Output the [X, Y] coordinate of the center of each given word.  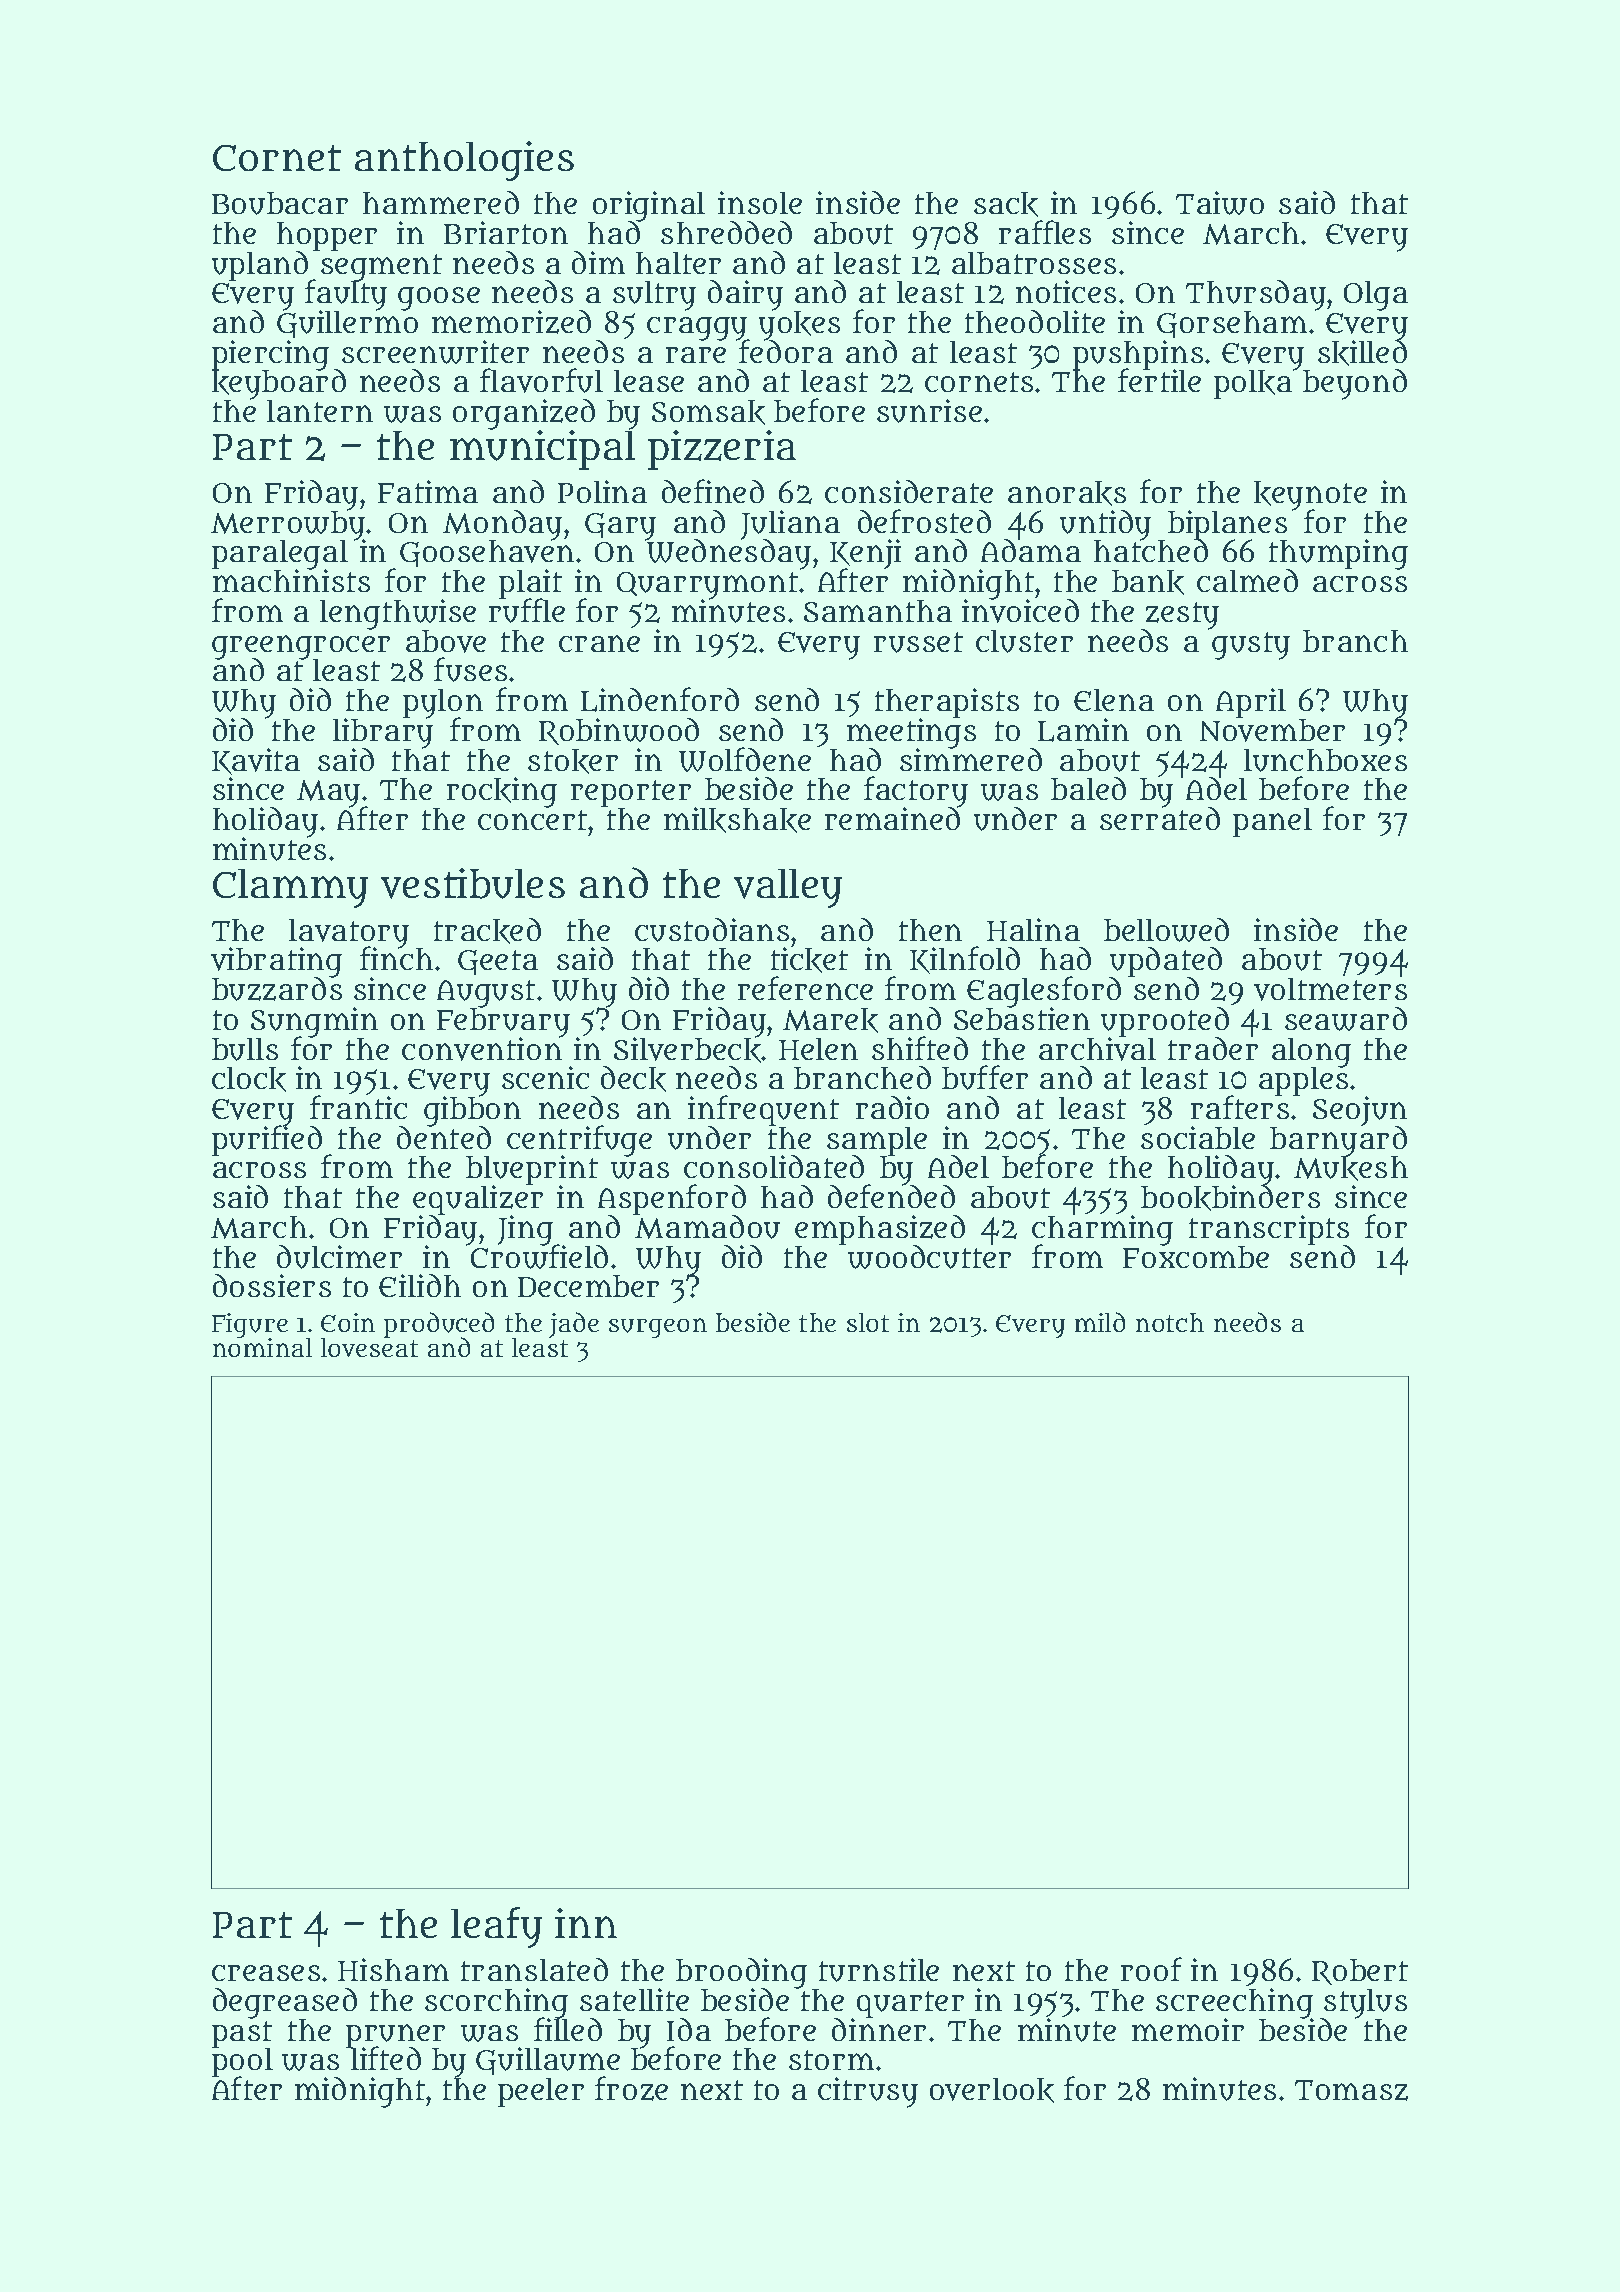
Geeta [498, 962]
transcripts [1269, 1230]
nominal [262, 1347]
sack [1006, 204]
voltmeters [1330, 989]
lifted [386, 2059]
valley [788, 888]
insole [760, 202]
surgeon [658, 1328]
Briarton [506, 232]
